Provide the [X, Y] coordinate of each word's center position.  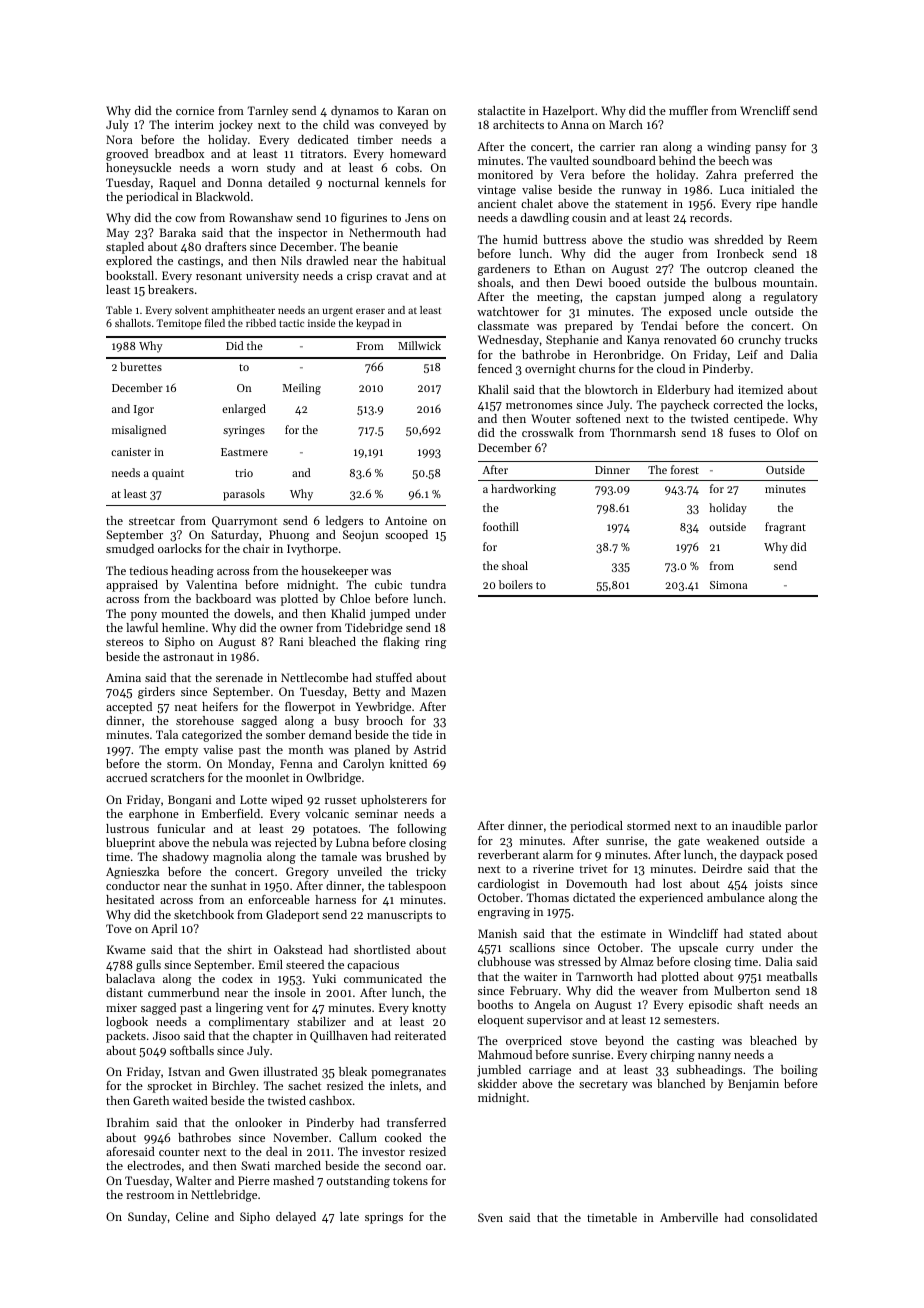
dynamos [355, 112]
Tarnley [268, 112]
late [349, 1216]
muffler [688, 110]
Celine [192, 1216]
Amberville [689, 1217]
